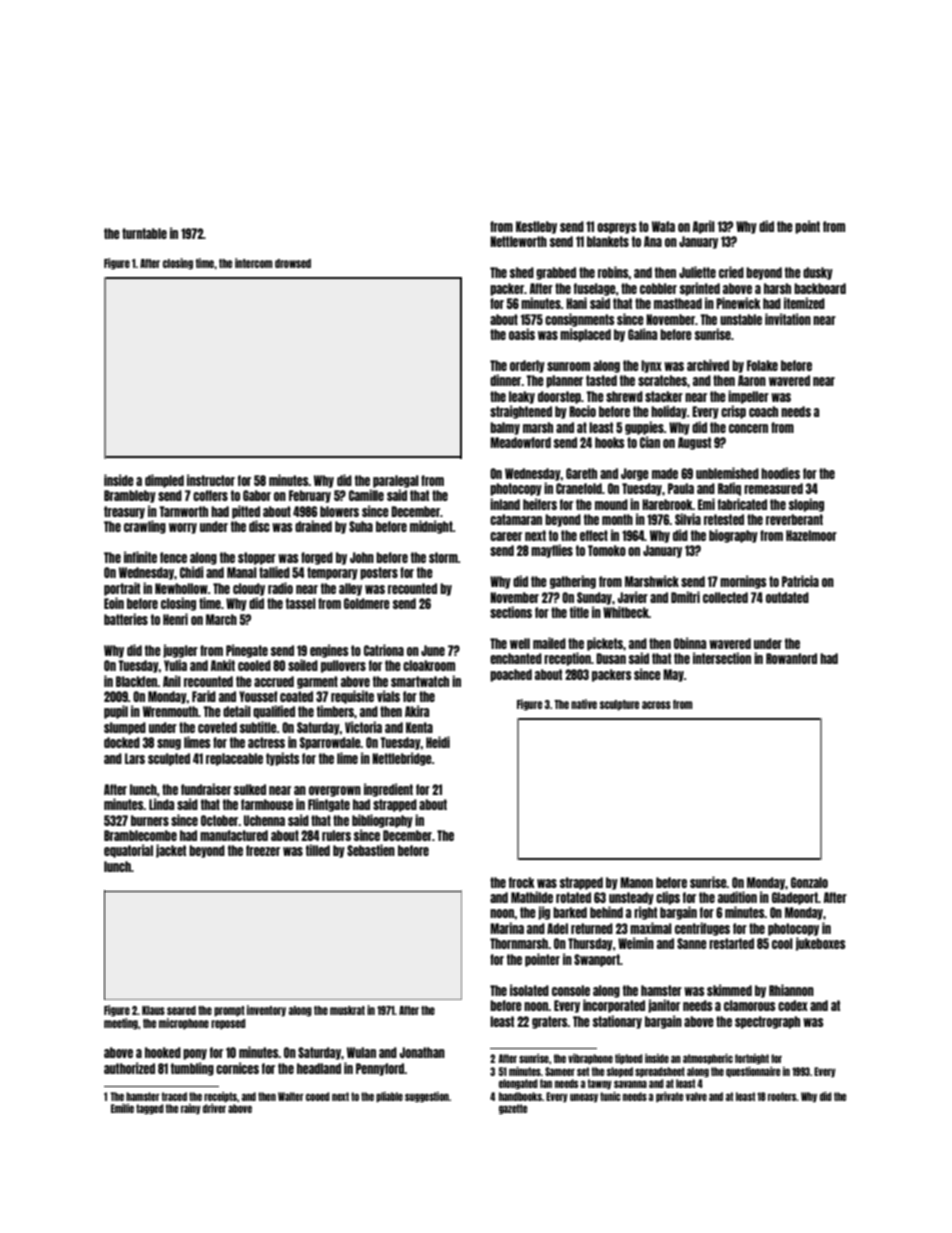  What do you see at coordinates (780, 473) in the image?
I see `hoodies` at bounding box center [780, 473].
